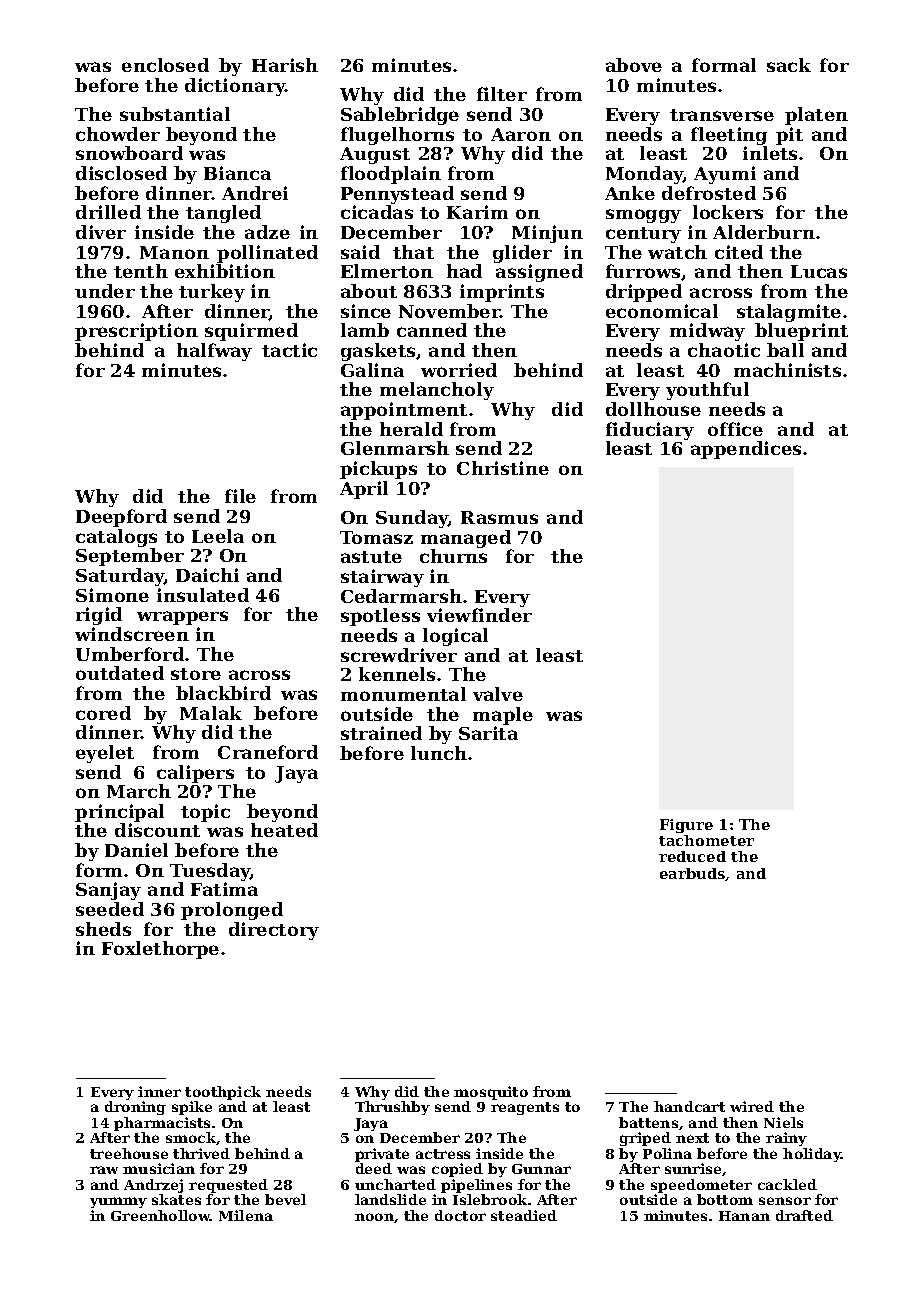  I want to click on noon, so click(374, 1217).
